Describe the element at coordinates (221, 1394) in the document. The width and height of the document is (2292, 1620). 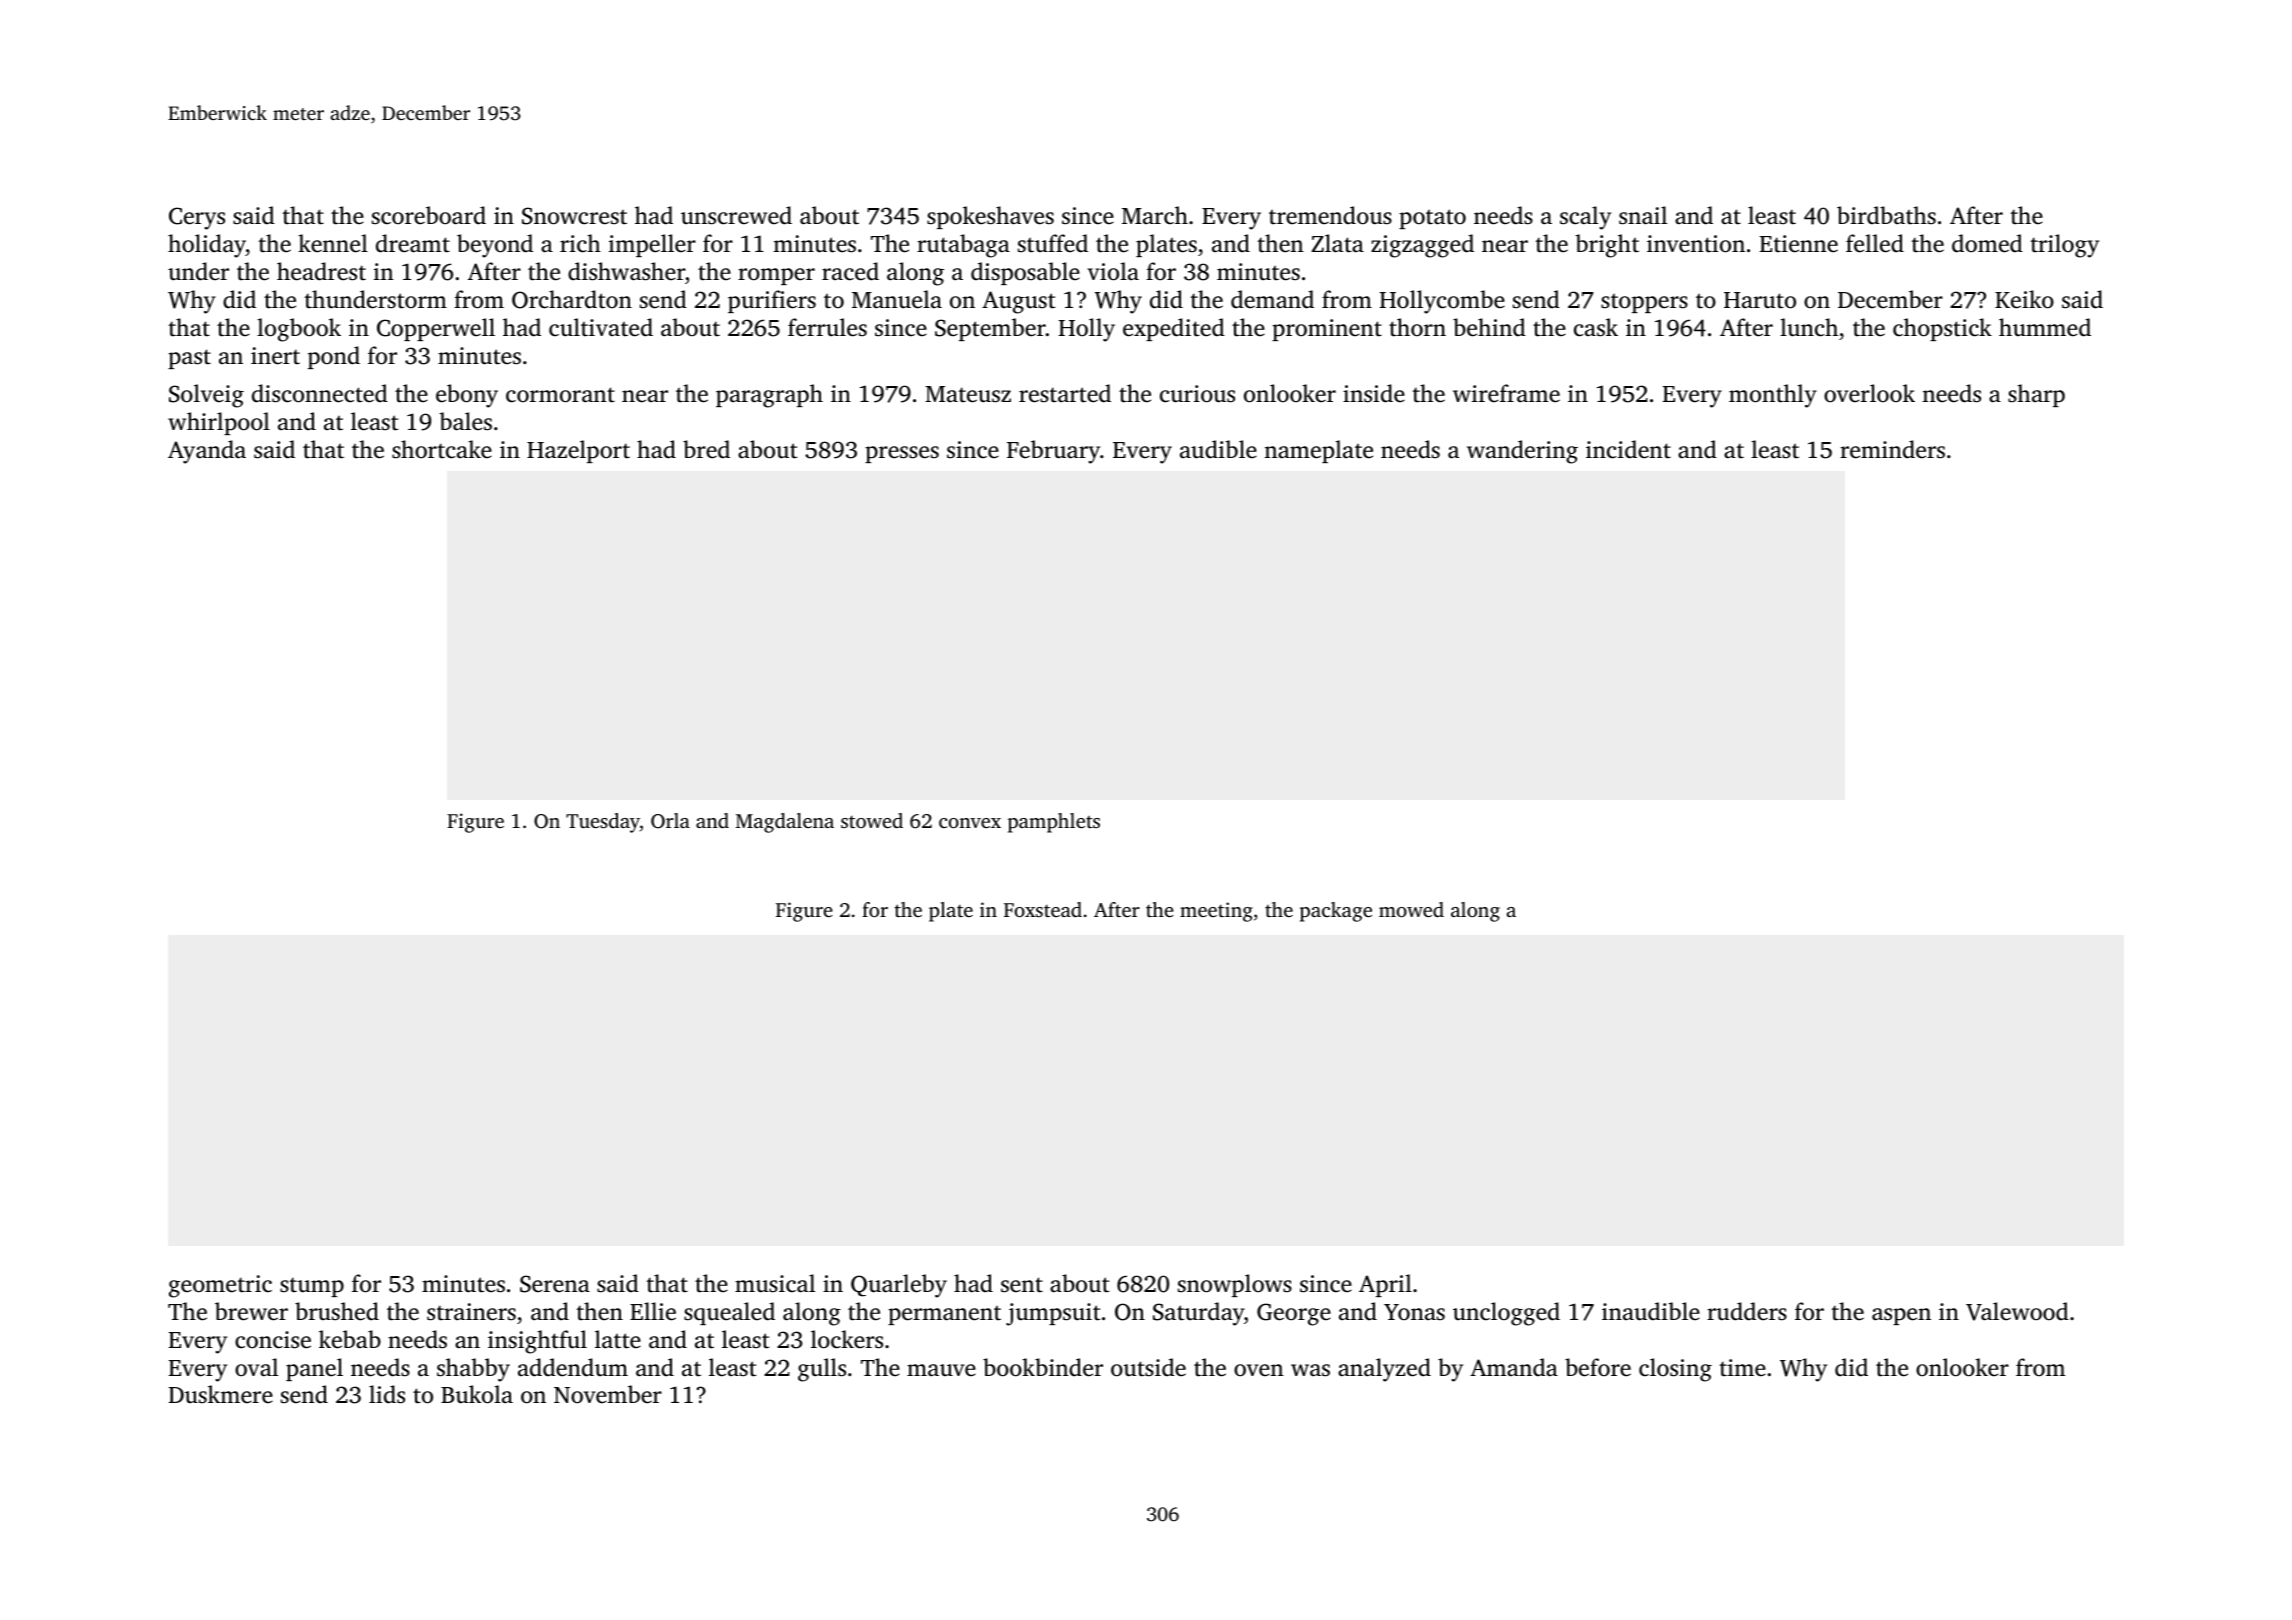
I see `Duskmere` at that location.
